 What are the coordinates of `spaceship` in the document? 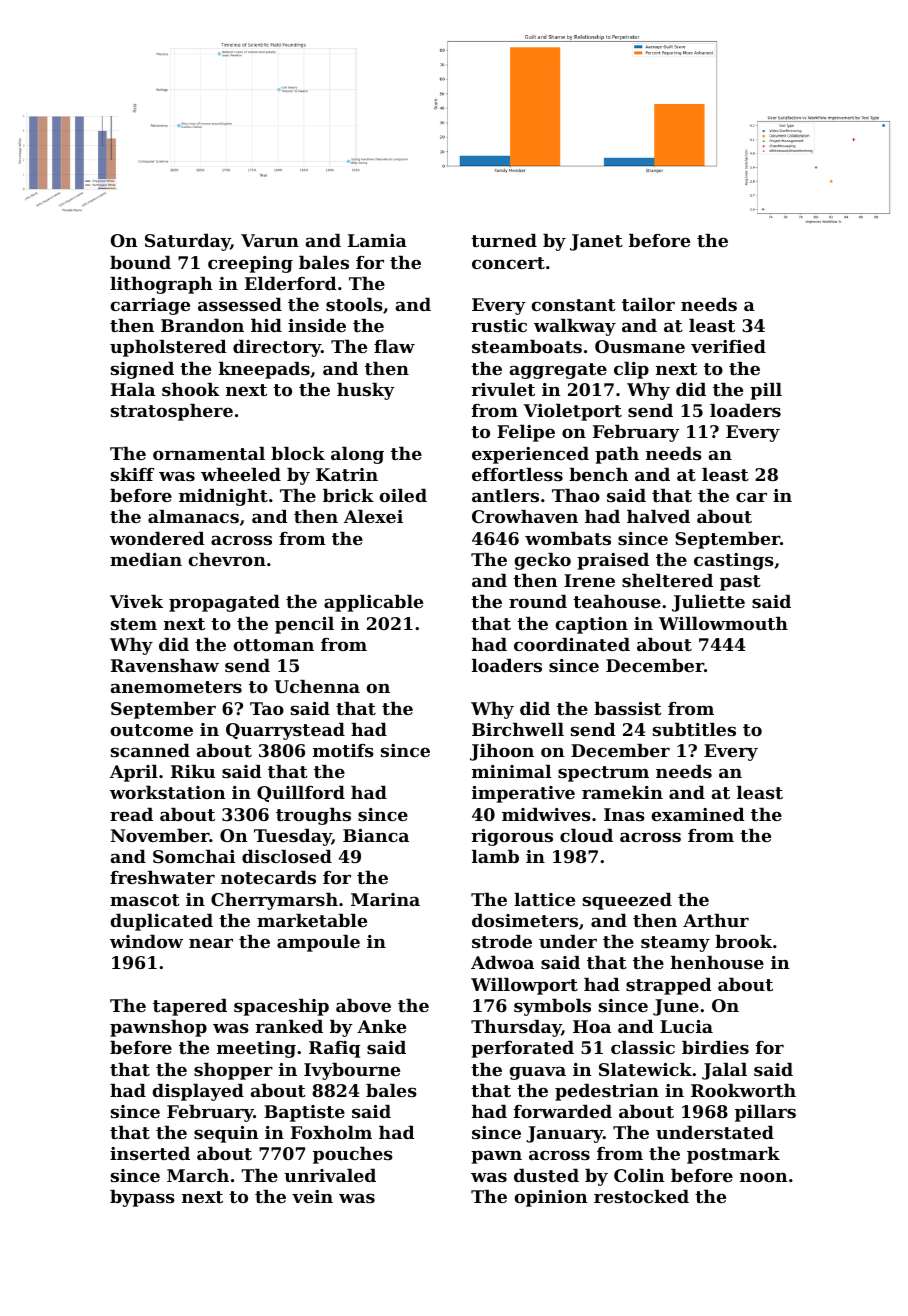 It's located at (281, 1007).
